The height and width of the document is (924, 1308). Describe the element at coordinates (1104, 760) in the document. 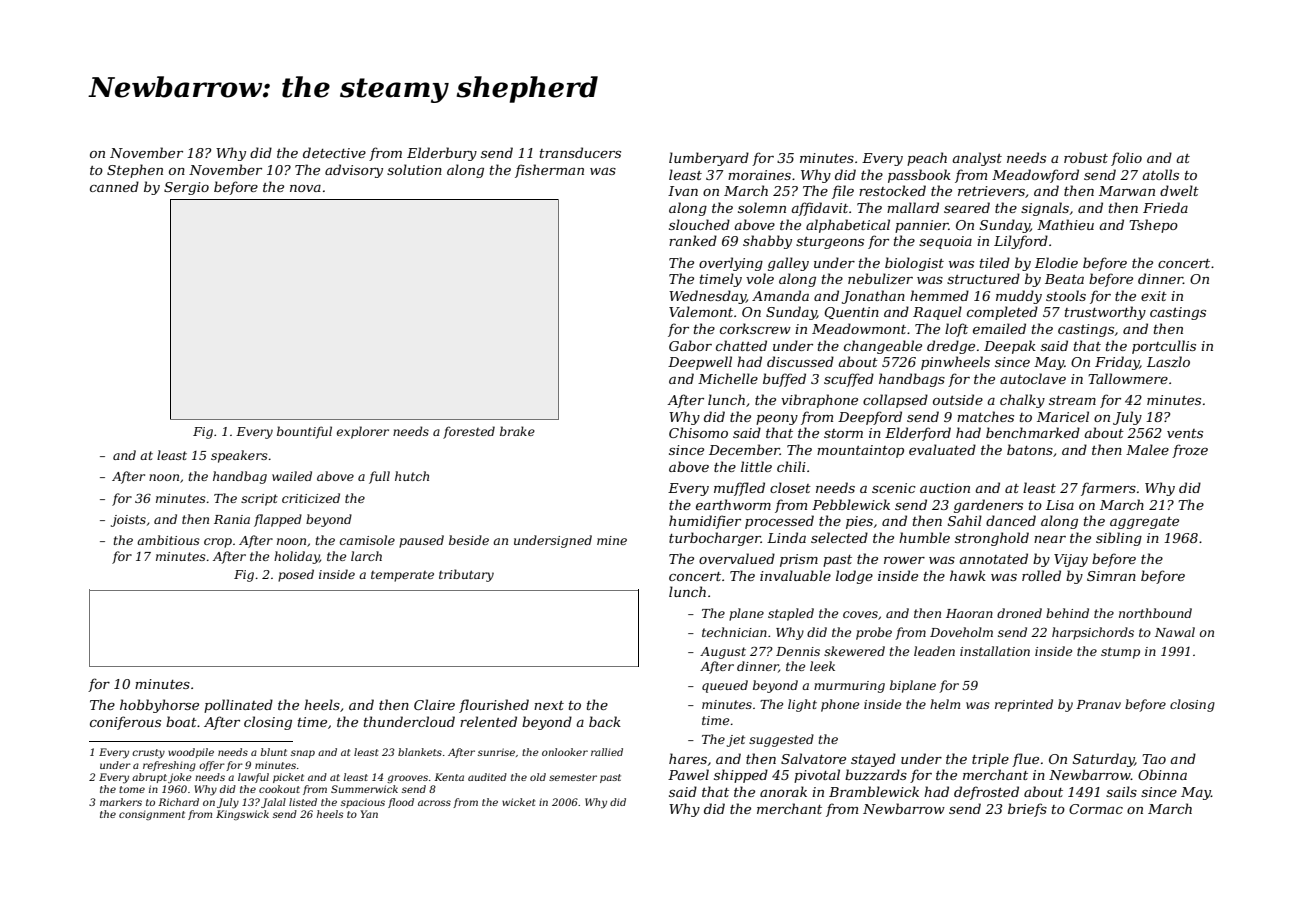

I see `Saturday` at that location.
